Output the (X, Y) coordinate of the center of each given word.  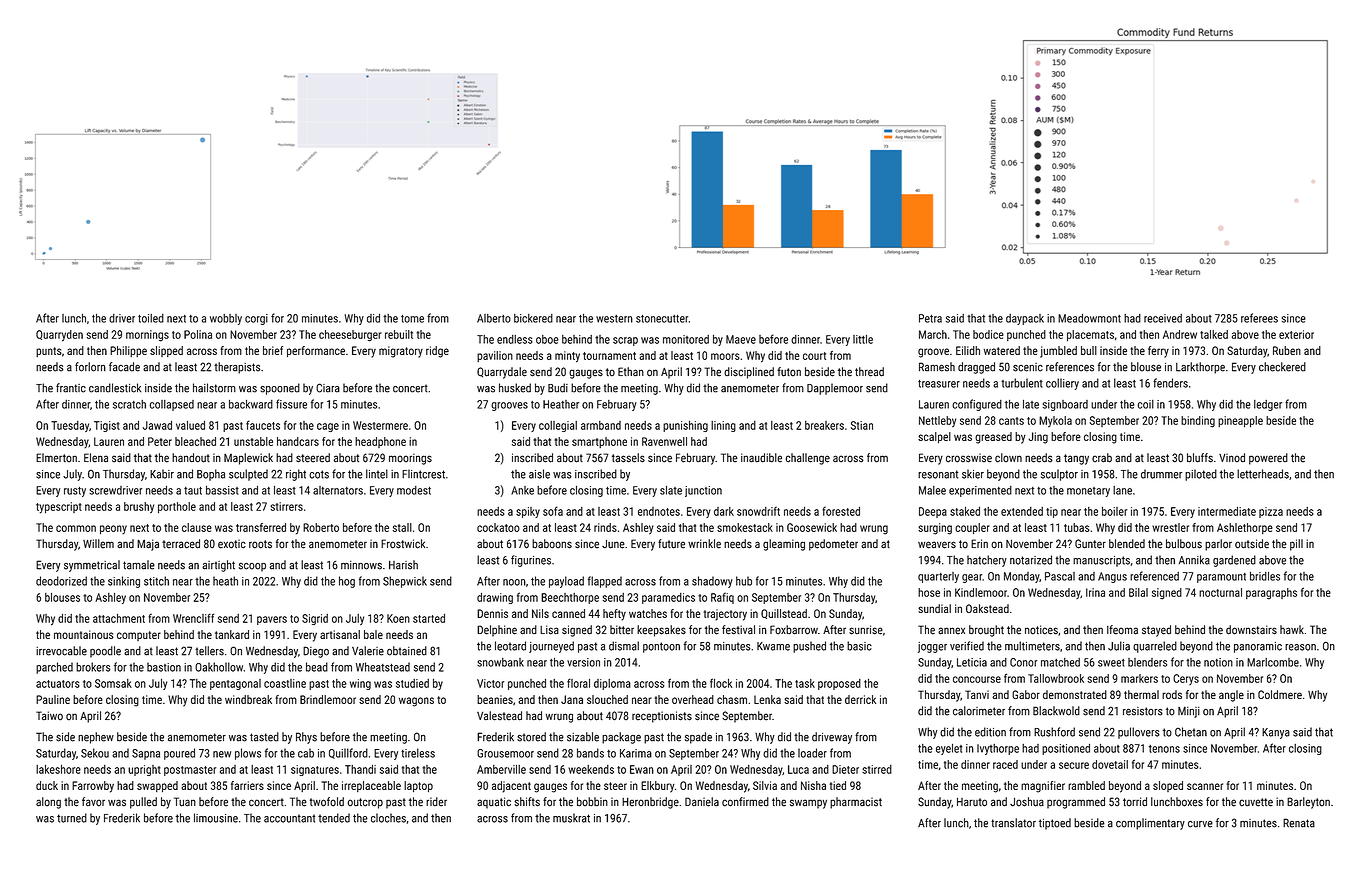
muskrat (571, 818)
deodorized (61, 581)
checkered (1282, 367)
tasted (264, 737)
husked (515, 388)
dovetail (1110, 764)
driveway (832, 738)
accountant (289, 818)
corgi (256, 319)
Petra (930, 318)
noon (514, 582)
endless (515, 339)
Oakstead (987, 608)
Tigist (107, 426)
